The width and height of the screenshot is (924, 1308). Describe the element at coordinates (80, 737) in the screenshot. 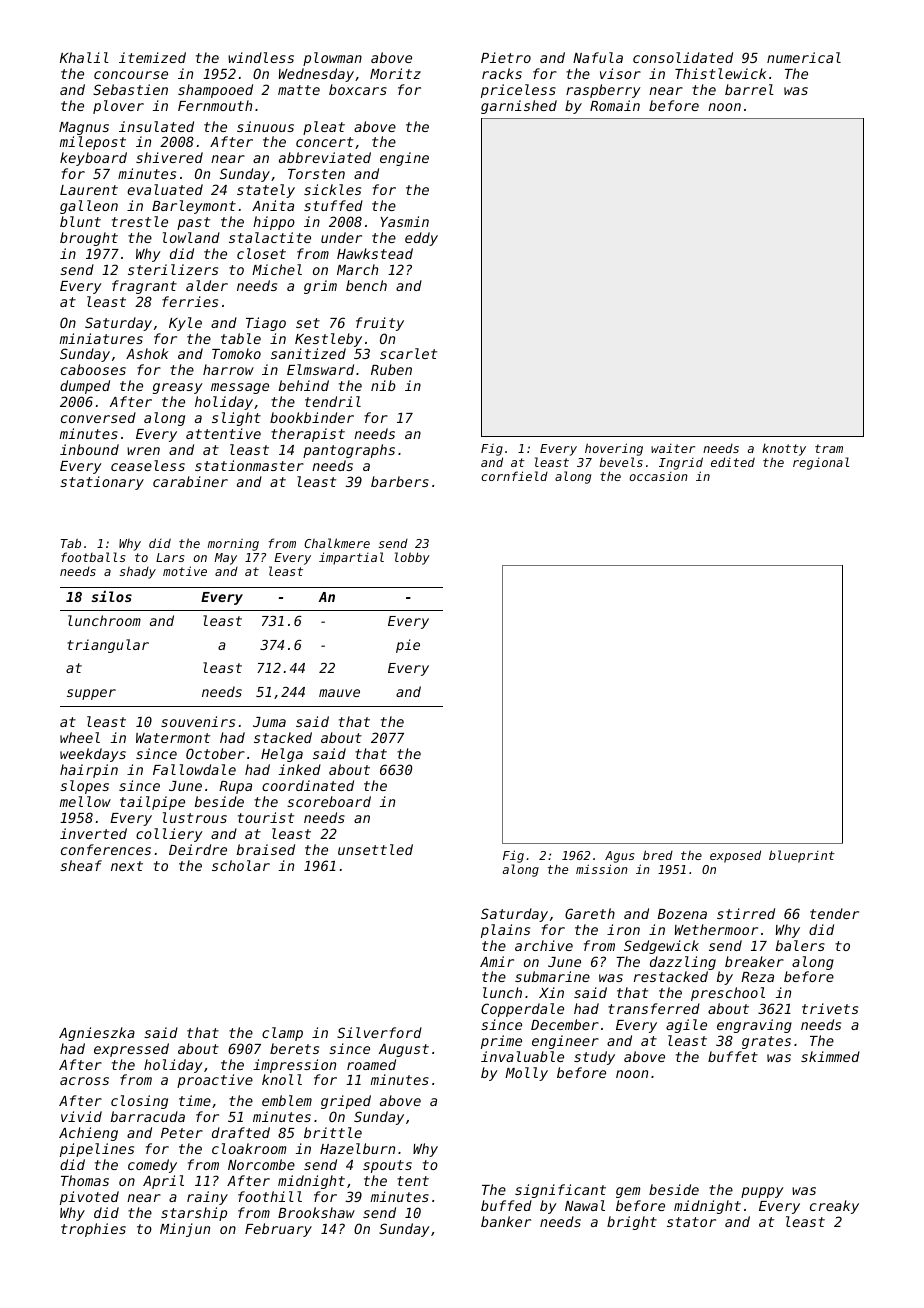

I see `wheel` at that location.
